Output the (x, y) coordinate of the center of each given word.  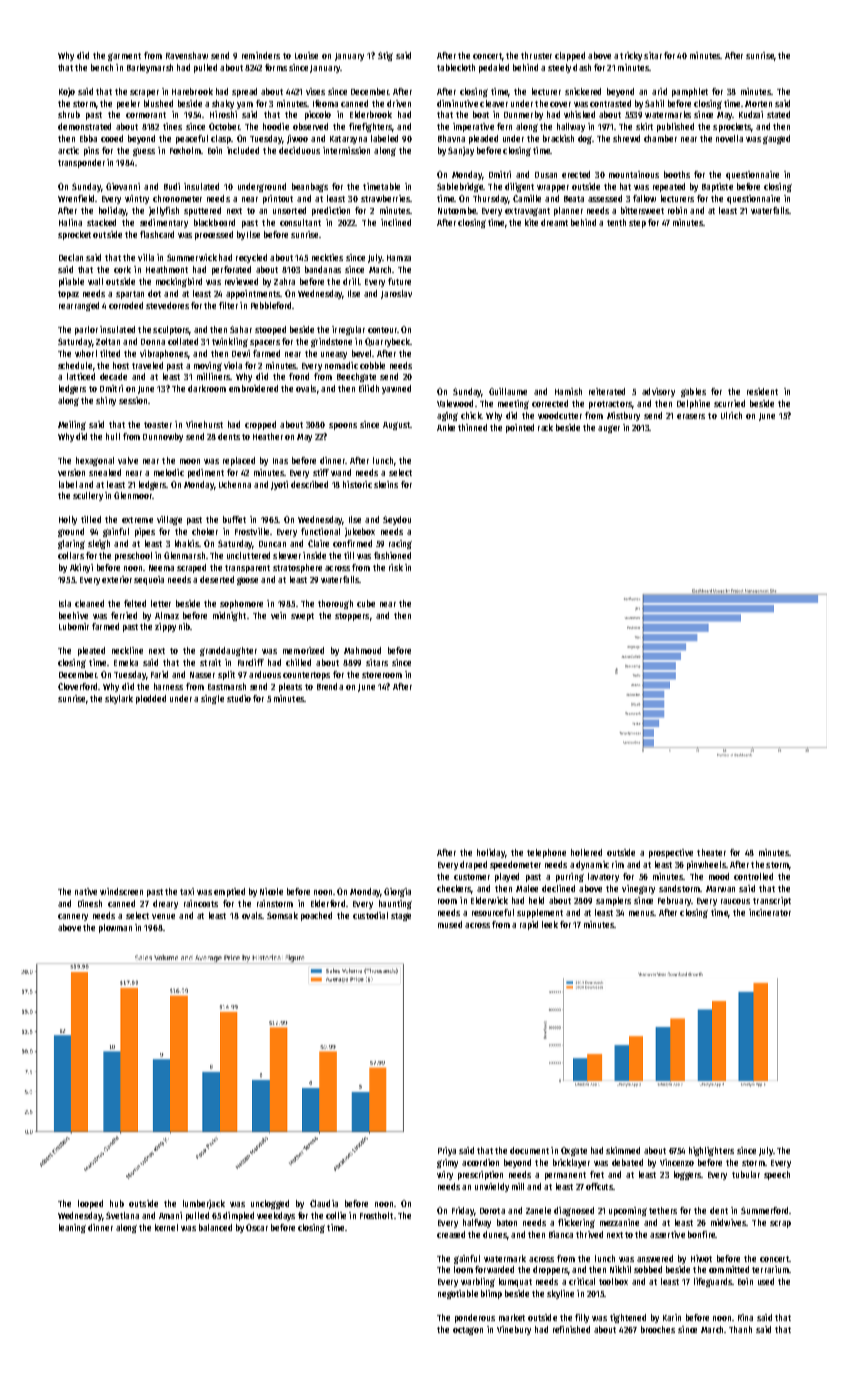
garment (124, 57)
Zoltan (108, 341)
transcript (772, 901)
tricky (631, 56)
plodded (151, 699)
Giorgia (397, 892)
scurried (729, 403)
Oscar (257, 1227)
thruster (536, 55)
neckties (327, 257)
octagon (468, 1331)
